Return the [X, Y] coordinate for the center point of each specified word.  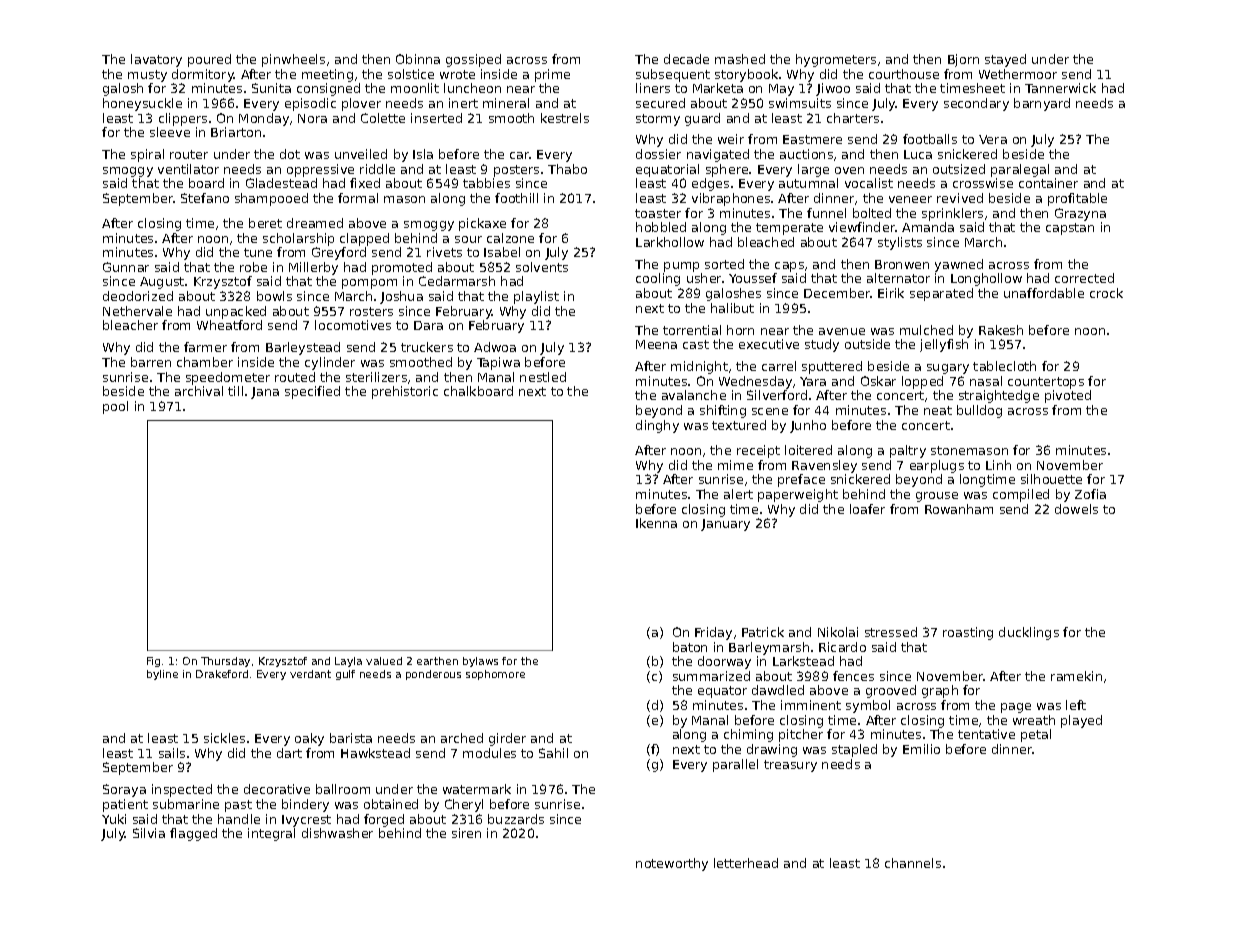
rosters [371, 311]
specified [312, 392]
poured [209, 60]
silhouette [1051, 479]
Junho [808, 426]
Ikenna [656, 523]
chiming [748, 735]
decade [686, 59]
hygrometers [836, 60]
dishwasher [337, 833]
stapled [854, 750]
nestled [543, 377]
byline [162, 675]
